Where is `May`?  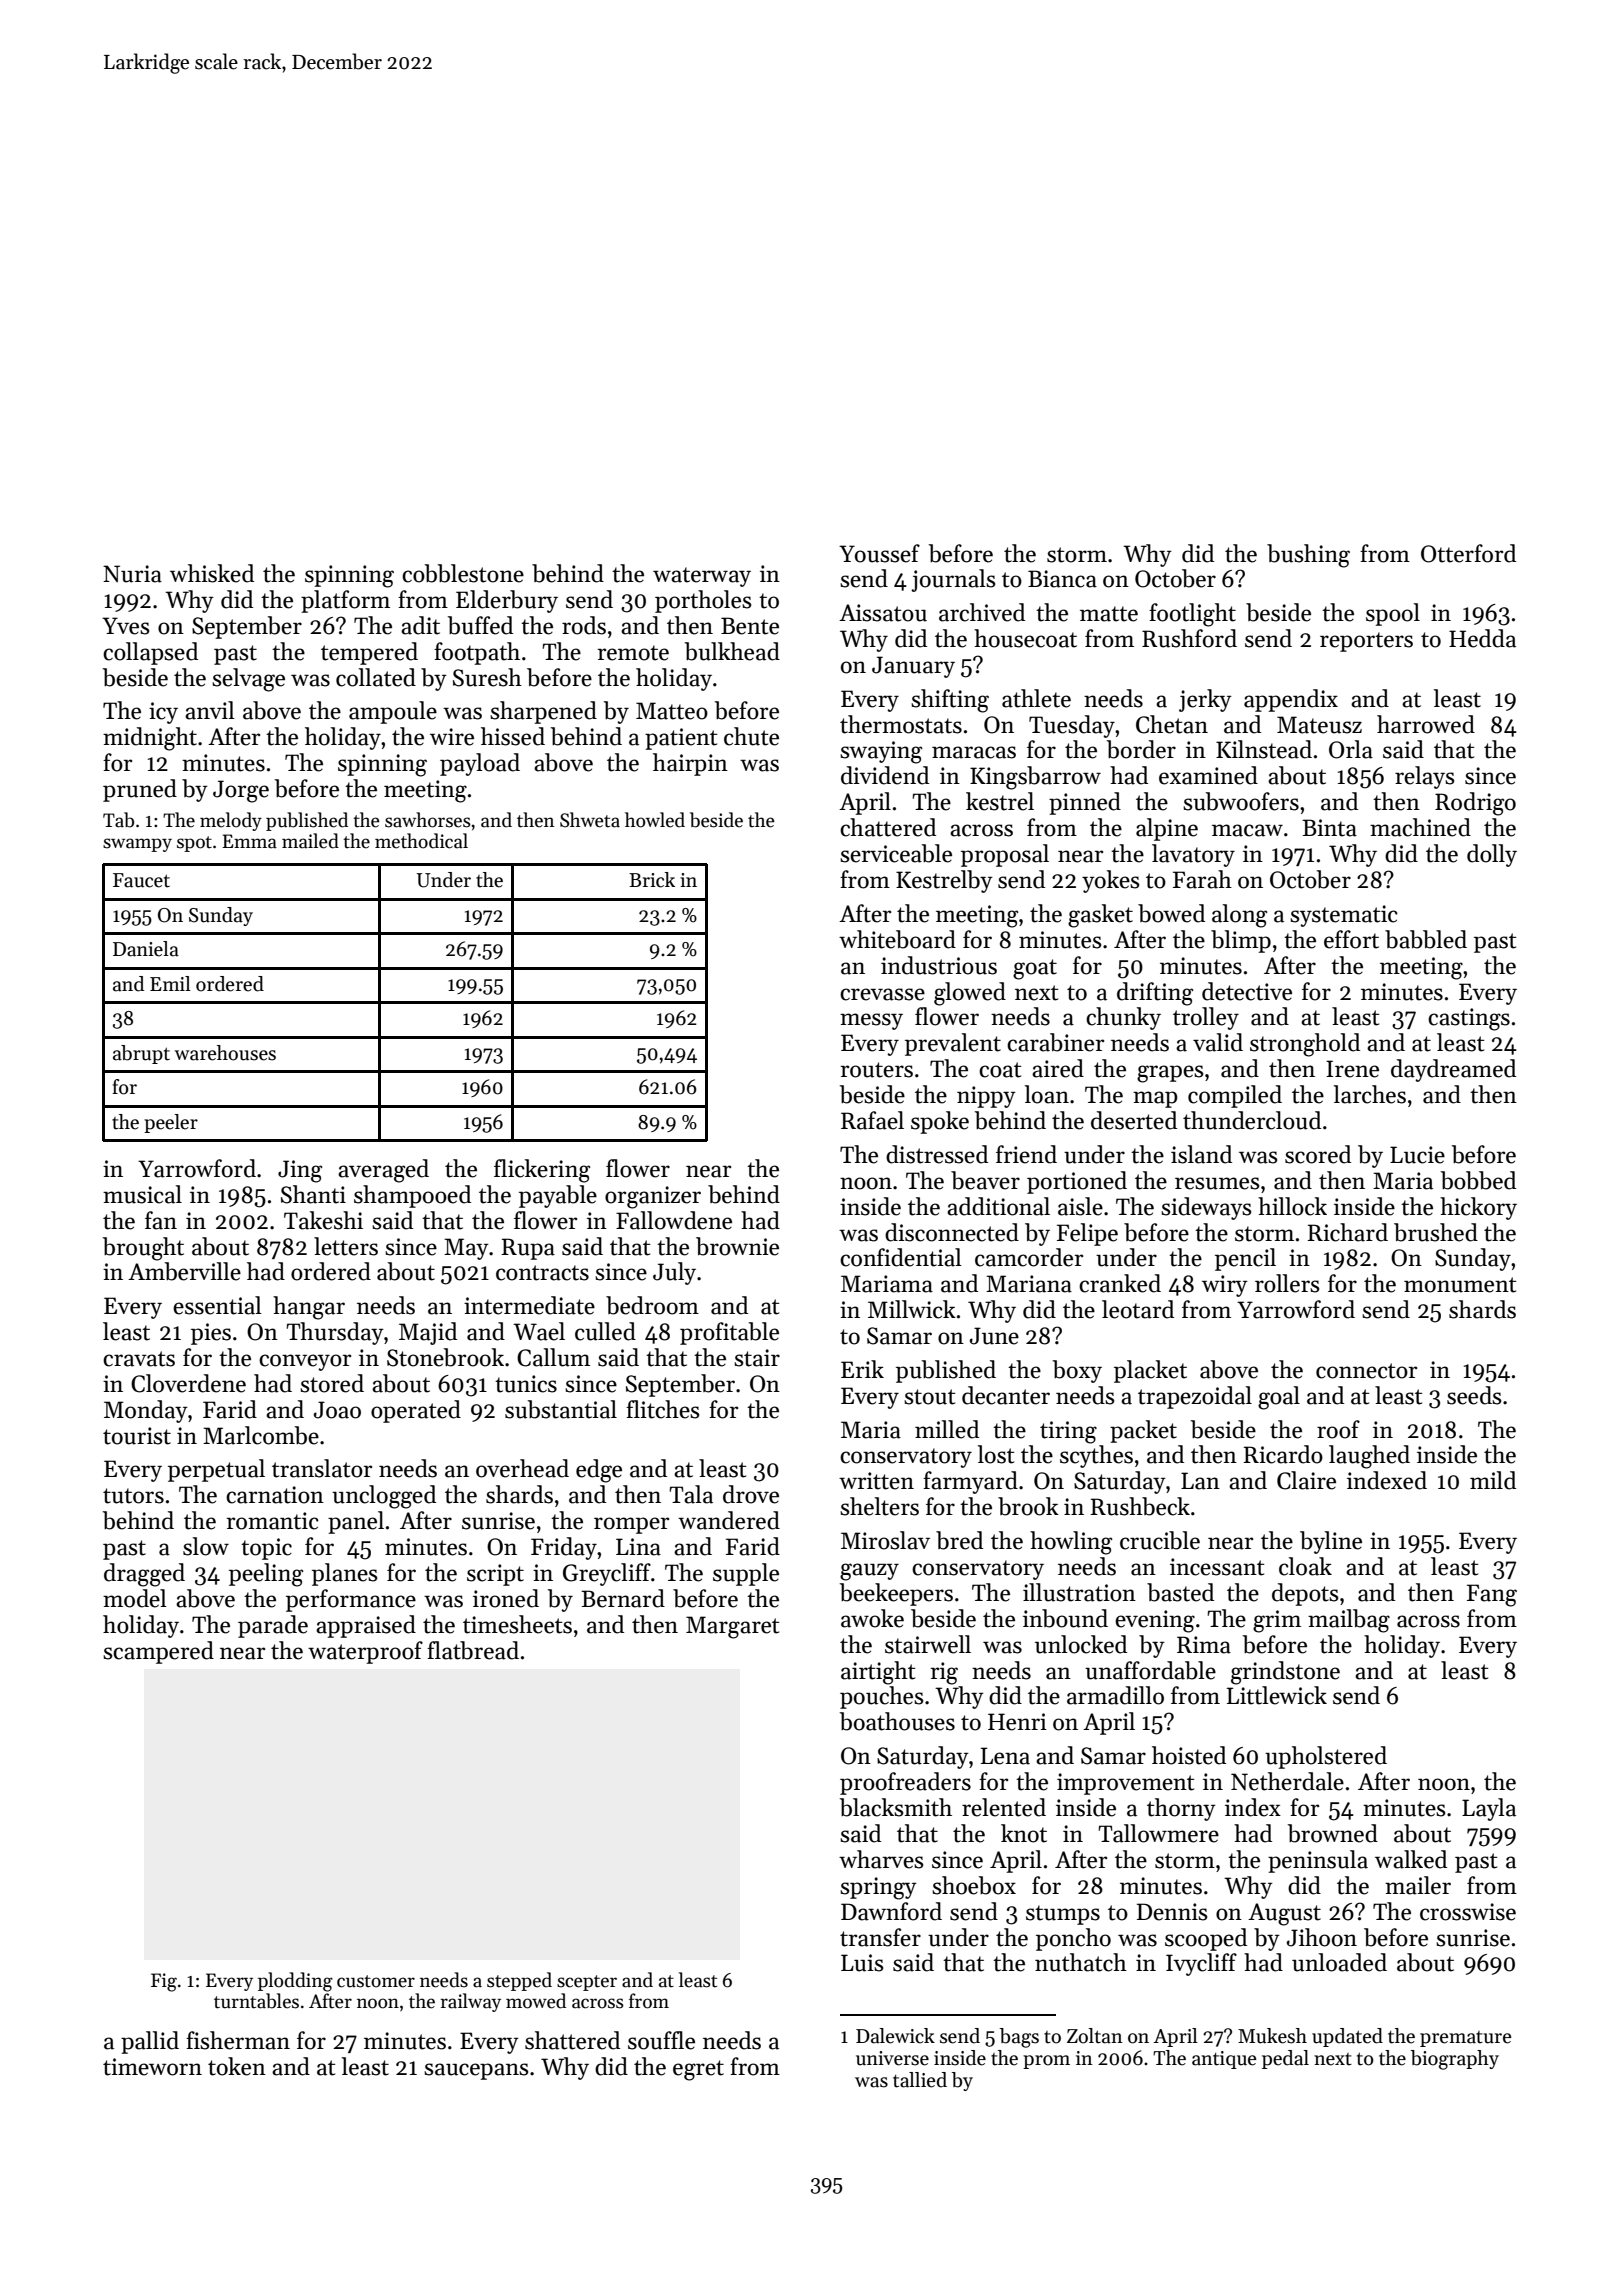 May is located at coordinates (466, 1249).
